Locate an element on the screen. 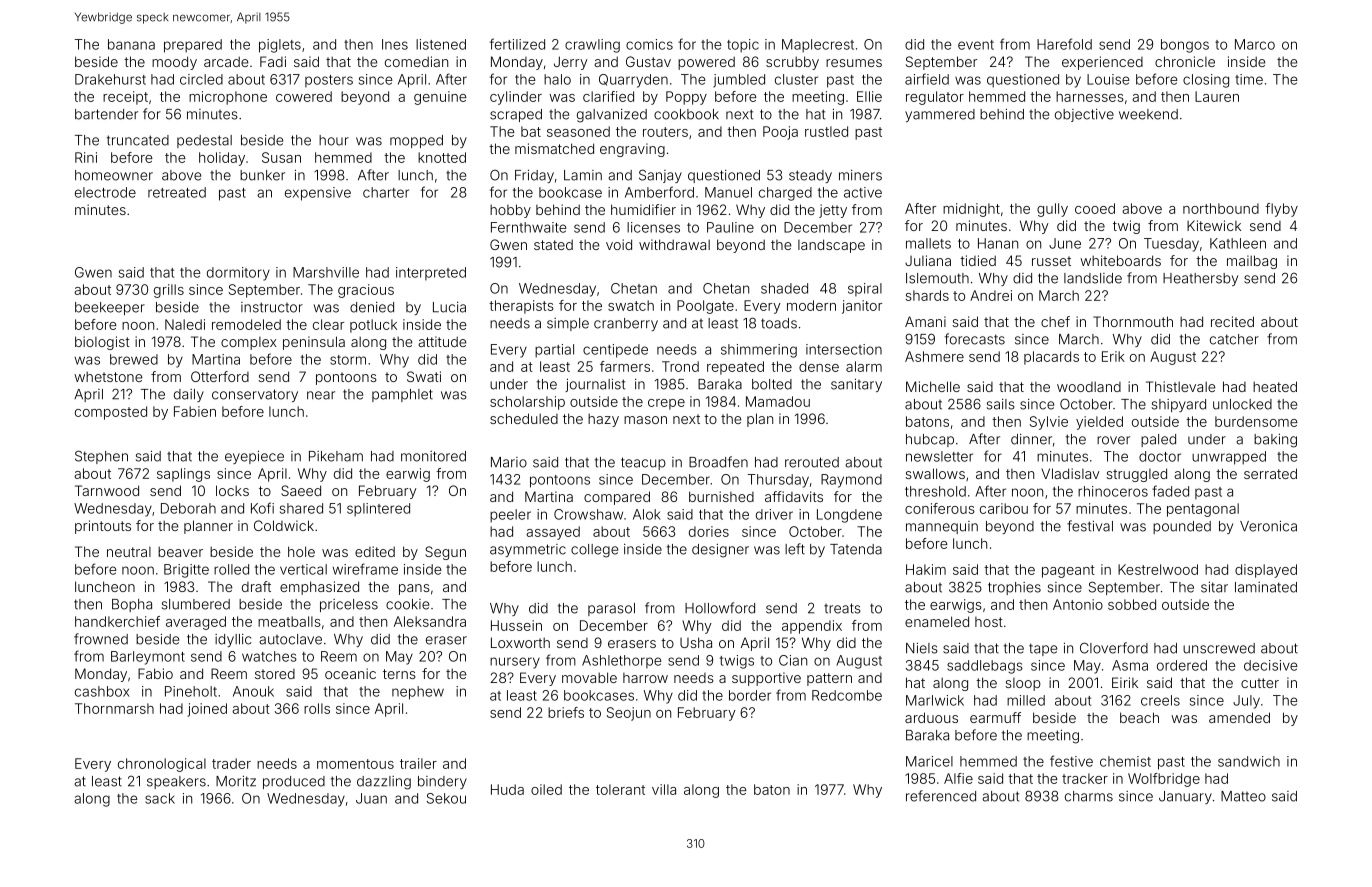  Longdene is located at coordinates (849, 516).
